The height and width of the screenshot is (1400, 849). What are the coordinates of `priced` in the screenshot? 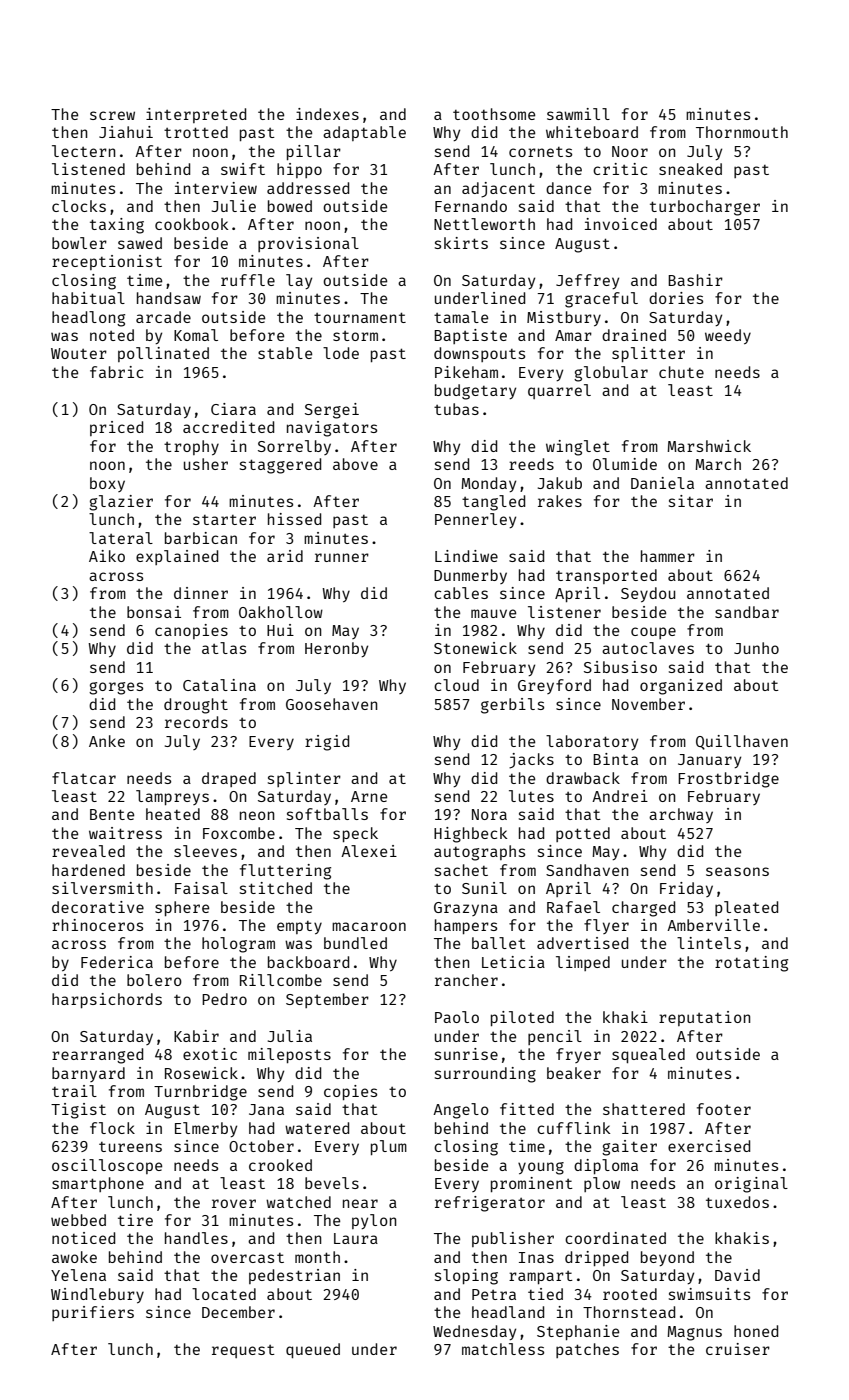 It's located at (116, 428).
